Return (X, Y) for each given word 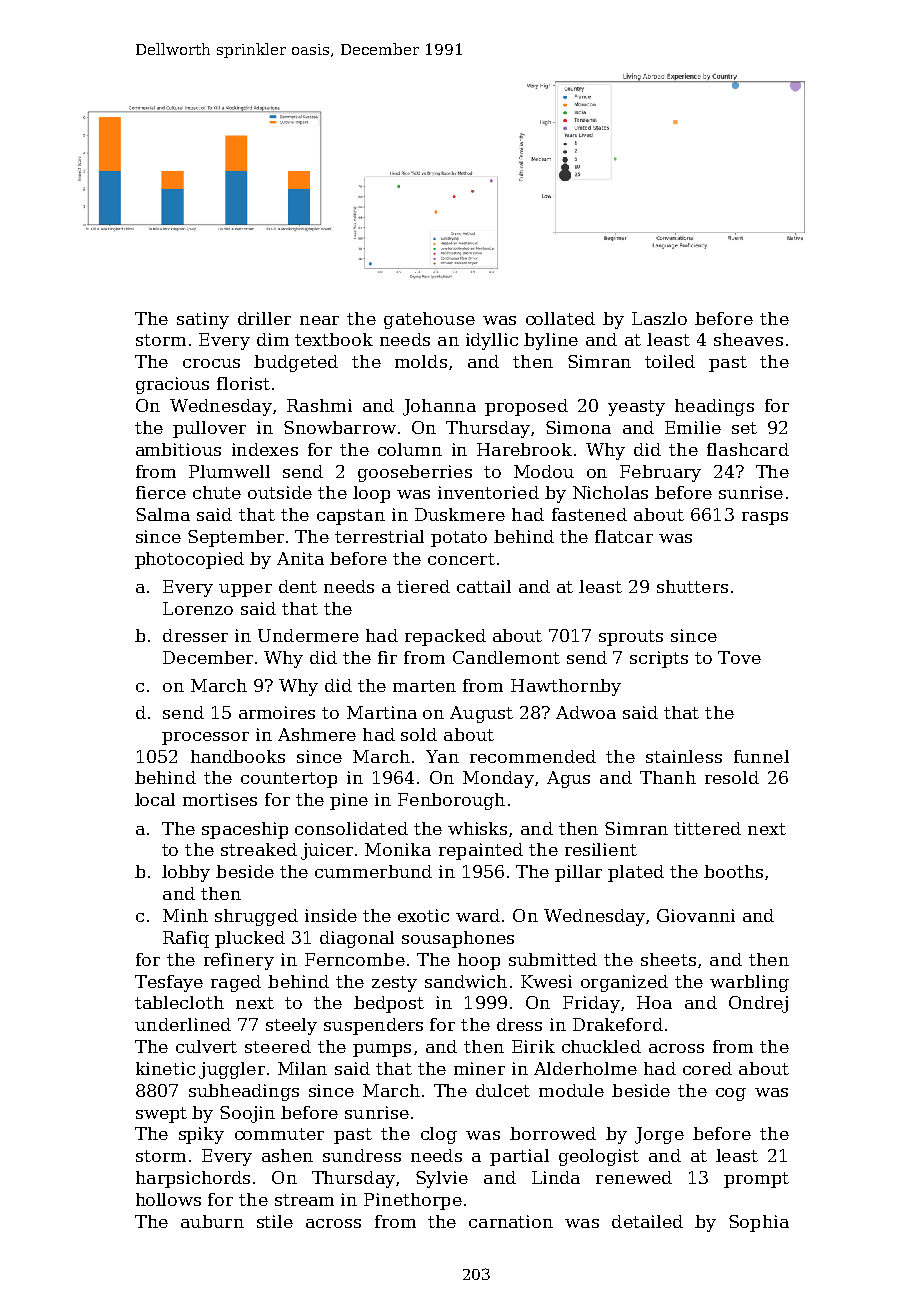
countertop (289, 780)
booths (733, 871)
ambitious (178, 449)
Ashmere (317, 734)
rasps (765, 518)
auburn (212, 1221)
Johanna (439, 407)
